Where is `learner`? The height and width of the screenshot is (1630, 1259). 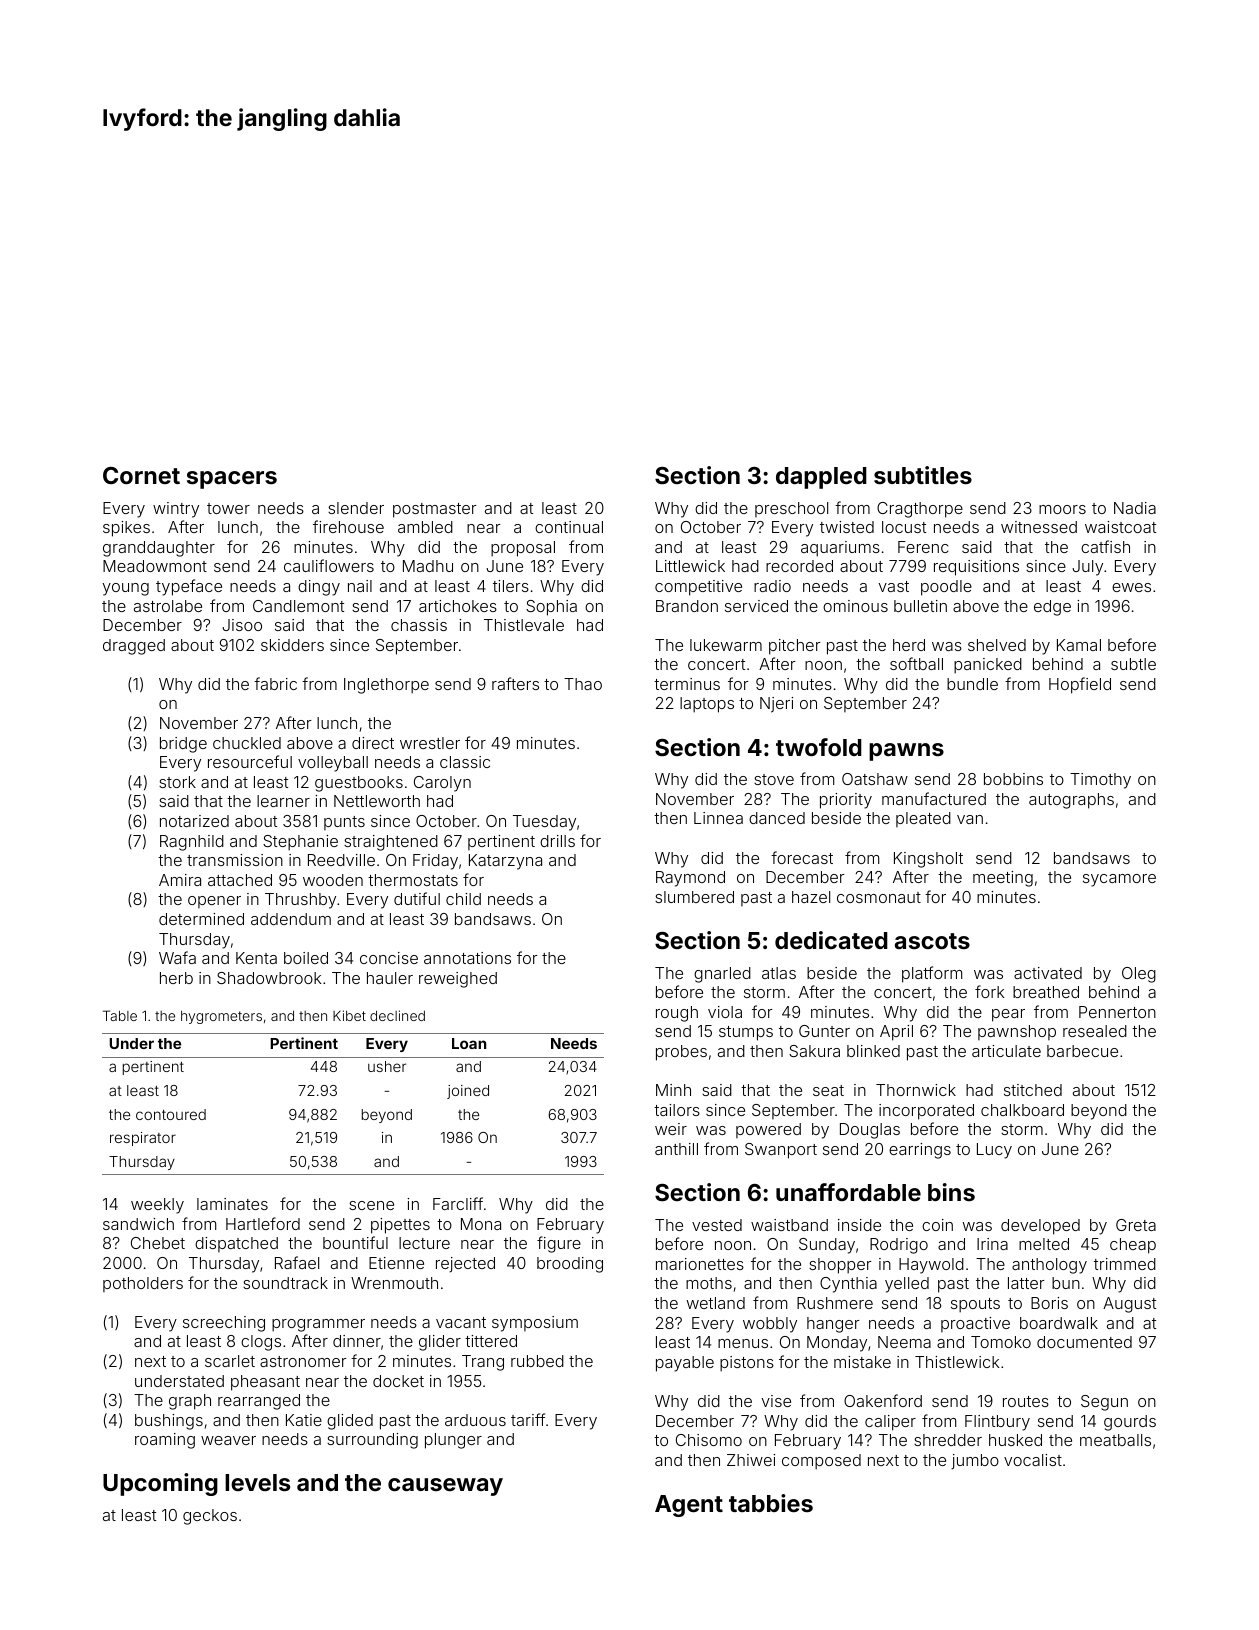
learner is located at coordinates (283, 801).
